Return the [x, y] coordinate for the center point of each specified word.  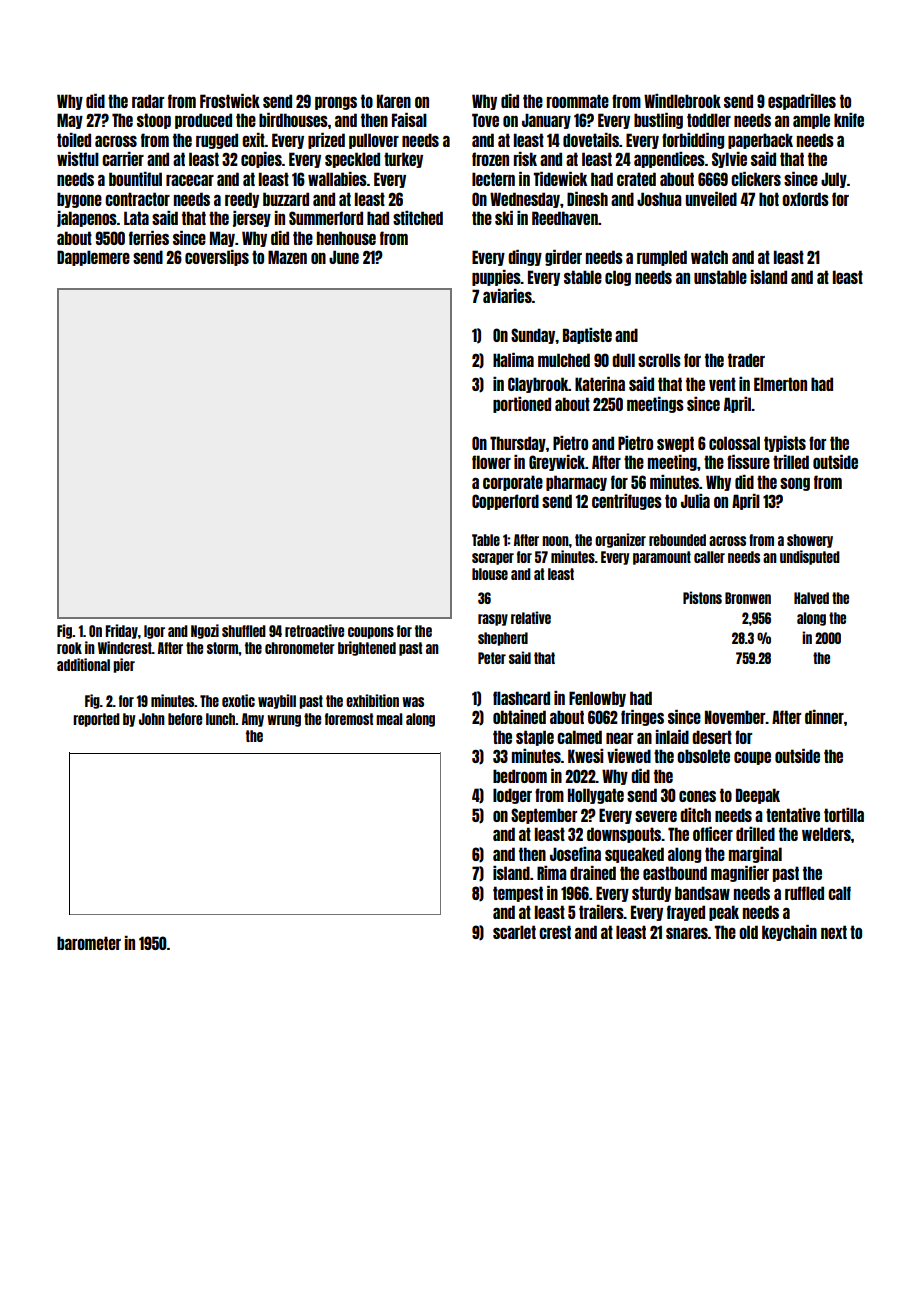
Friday [121, 631]
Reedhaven [565, 218]
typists [785, 444]
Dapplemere [93, 258]
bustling [658, 121]
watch [709, 257]
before [185, 719]
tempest [518, 894]
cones [697, 796]
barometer [89, 943]
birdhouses [293, 120]
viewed [629, 756]
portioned [522, 405]
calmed [579, 737]
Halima [513, 360]
